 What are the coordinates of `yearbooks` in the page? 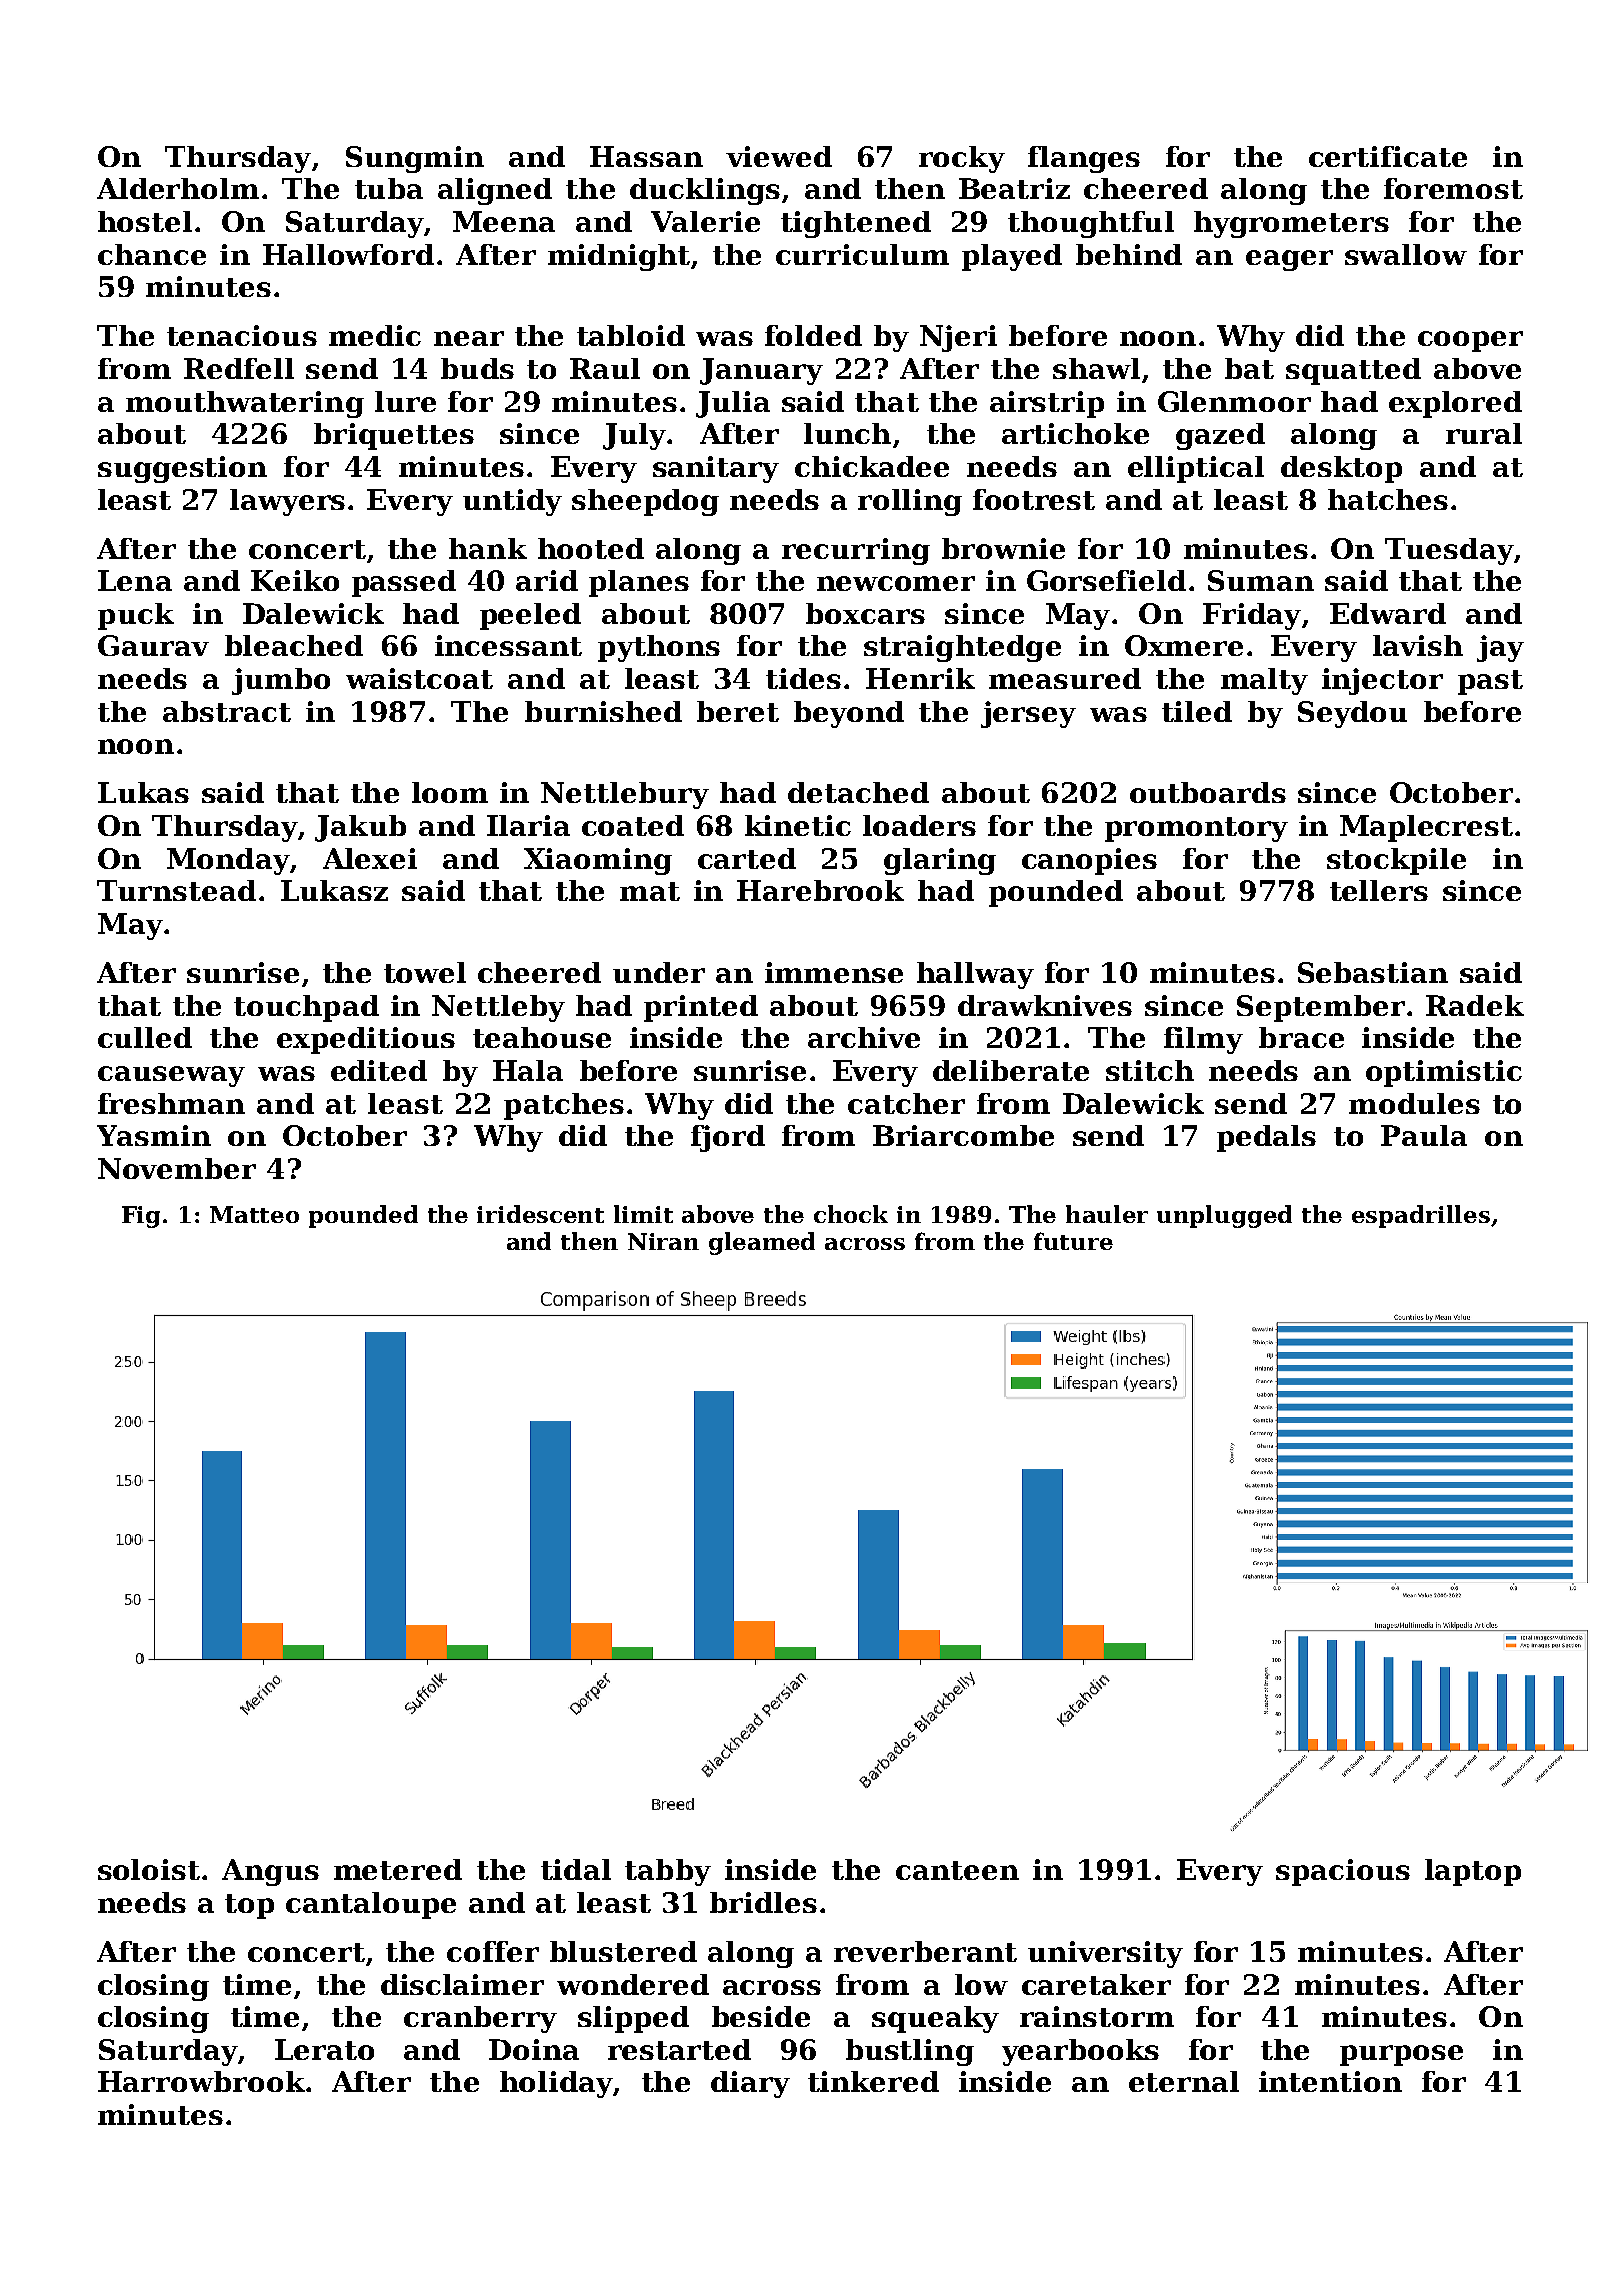 It's located at (1080, 2052).
